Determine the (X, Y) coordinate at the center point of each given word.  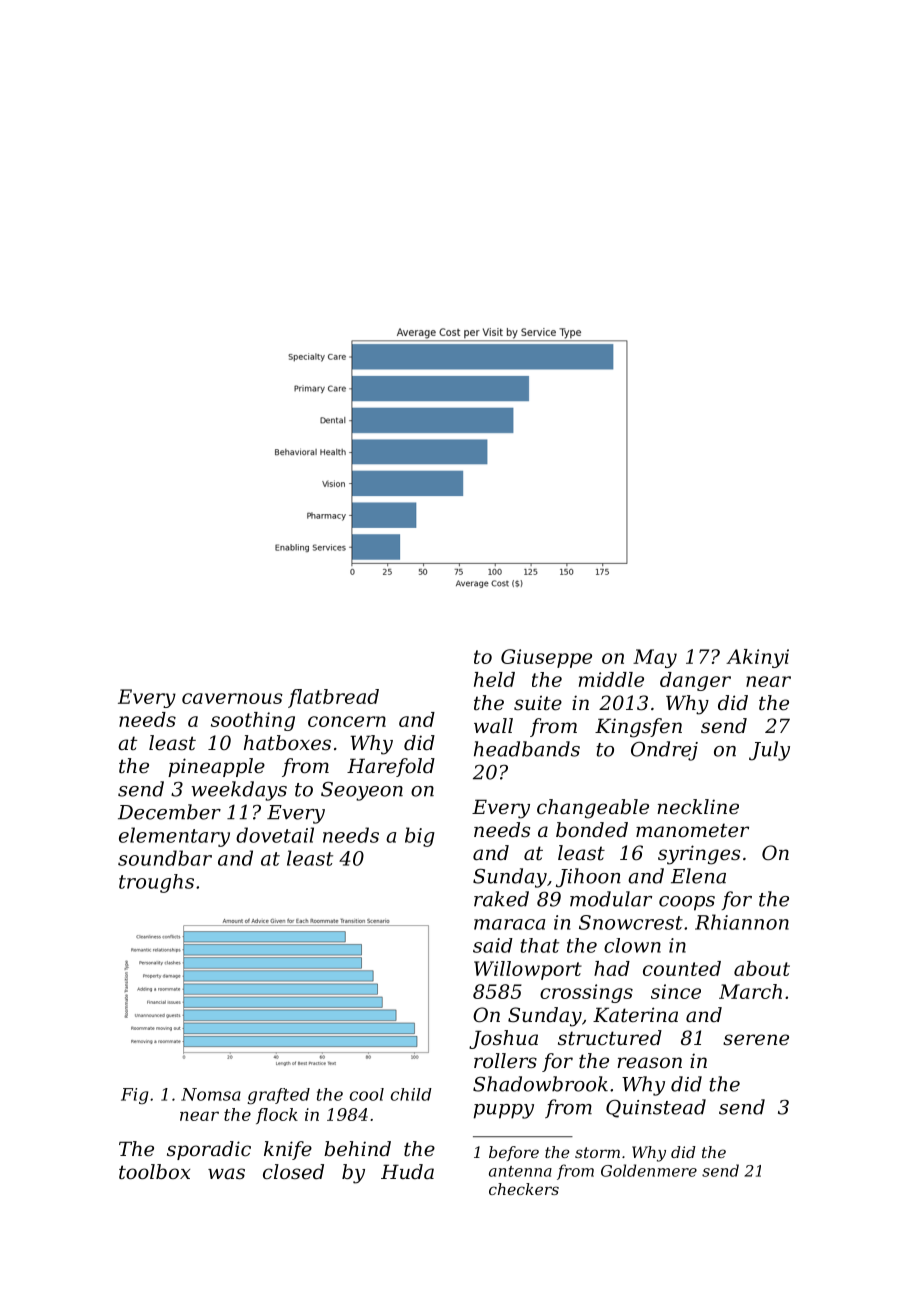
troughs (156, 883)
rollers (505, 1060)
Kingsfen (638, 728)
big (420, 837)
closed (293, 1172)
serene (756, 1039)
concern (347, 721)
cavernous (232, 698)
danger (695, 681)
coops (687, 903)
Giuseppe (546, 658)
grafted (278, 1096)
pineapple (216, 767)
